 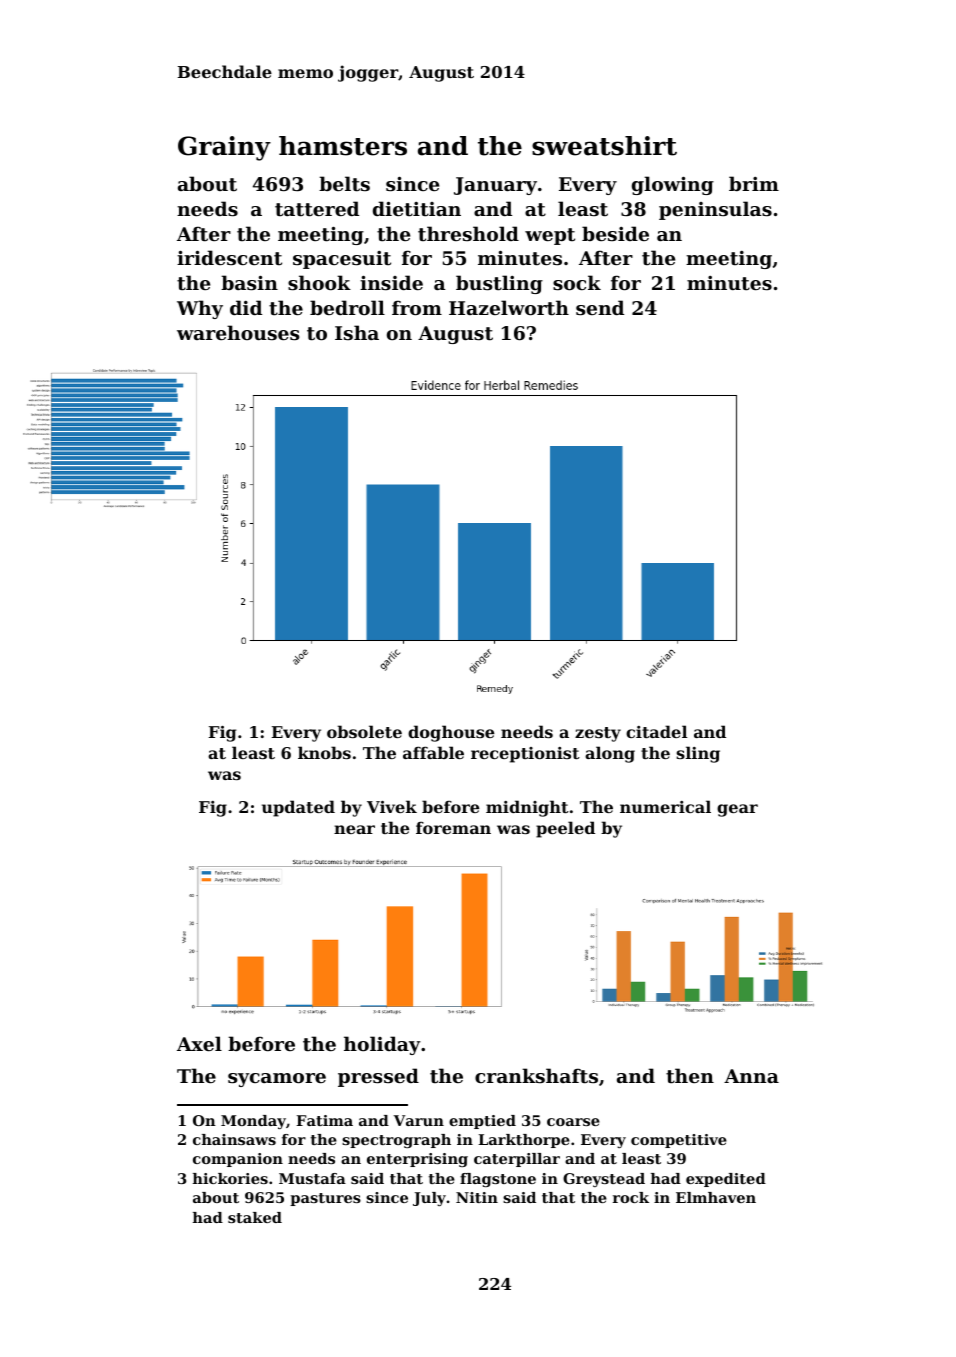 I want to click on citadel, so click(x=656, y=731).
